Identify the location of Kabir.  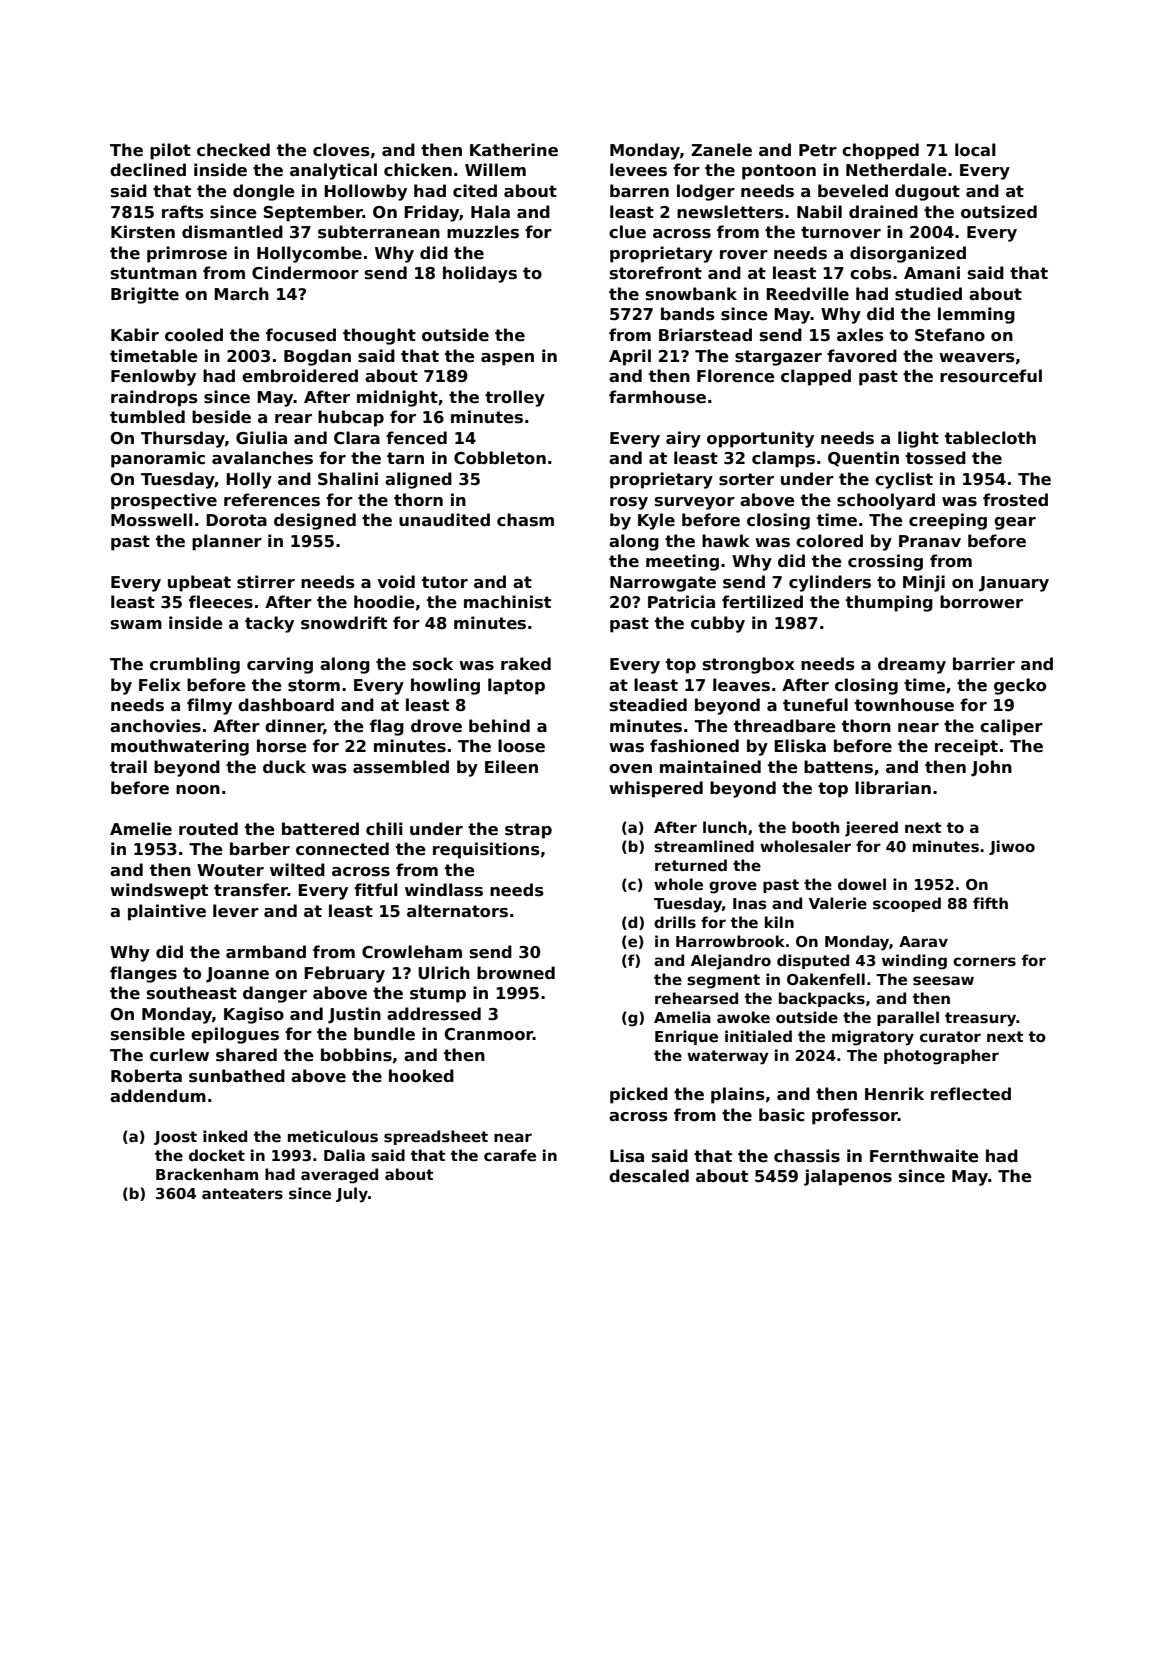
(135, 335).
